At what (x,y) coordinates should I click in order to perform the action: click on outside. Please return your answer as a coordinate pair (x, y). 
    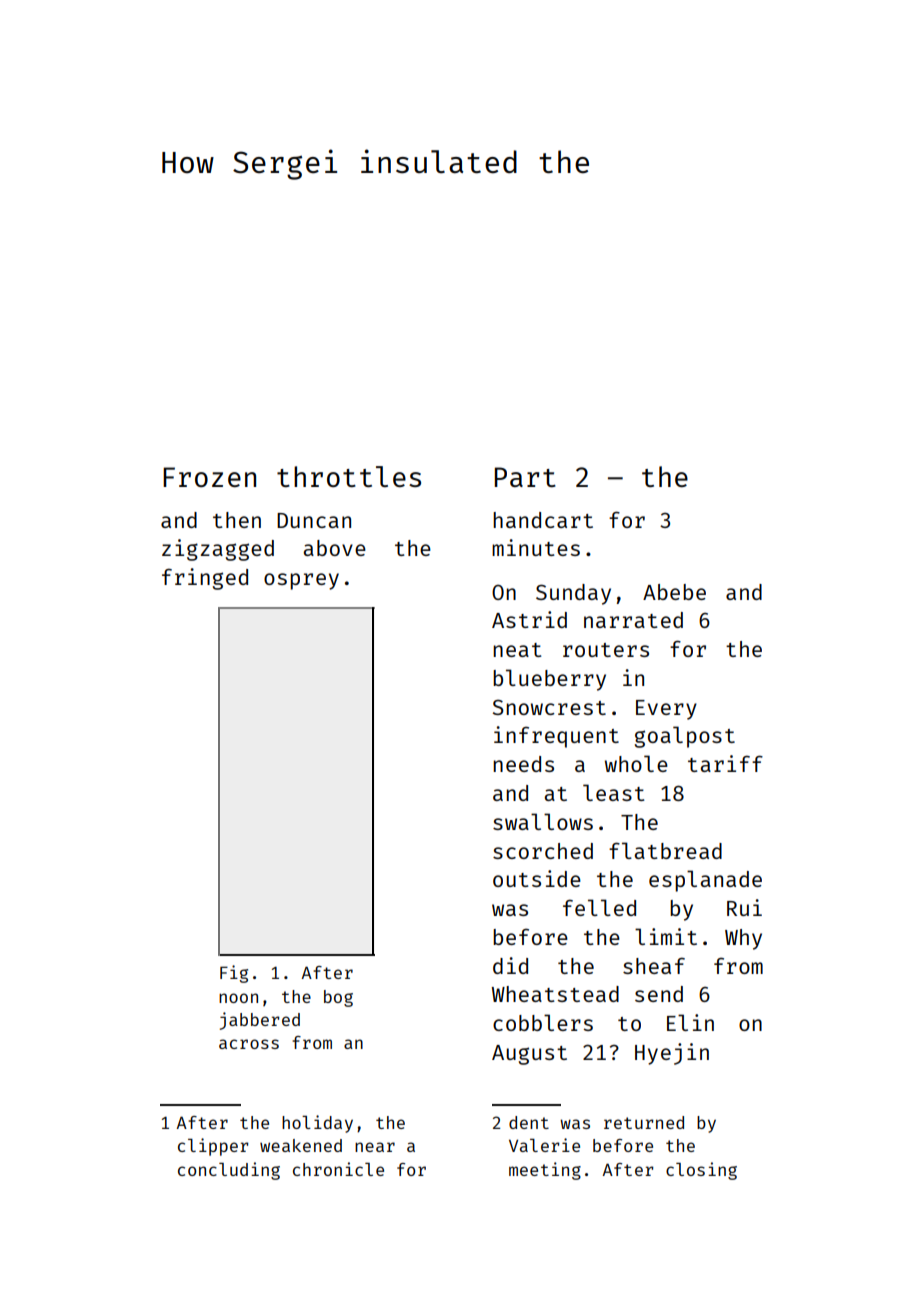
    Looking at the image, I should click on (537, 878).
